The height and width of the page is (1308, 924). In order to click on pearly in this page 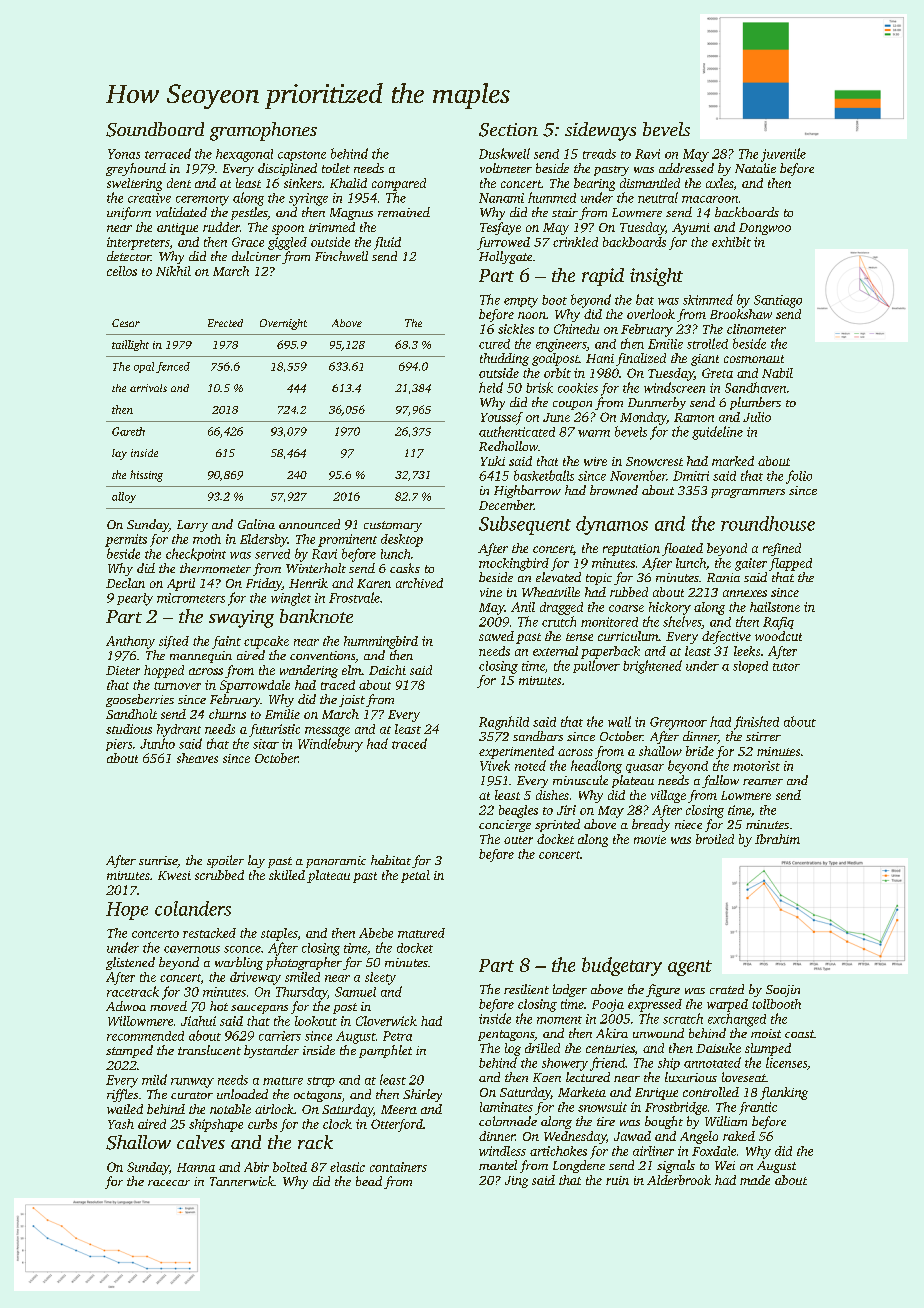, I will do `click(135, 599)`.
